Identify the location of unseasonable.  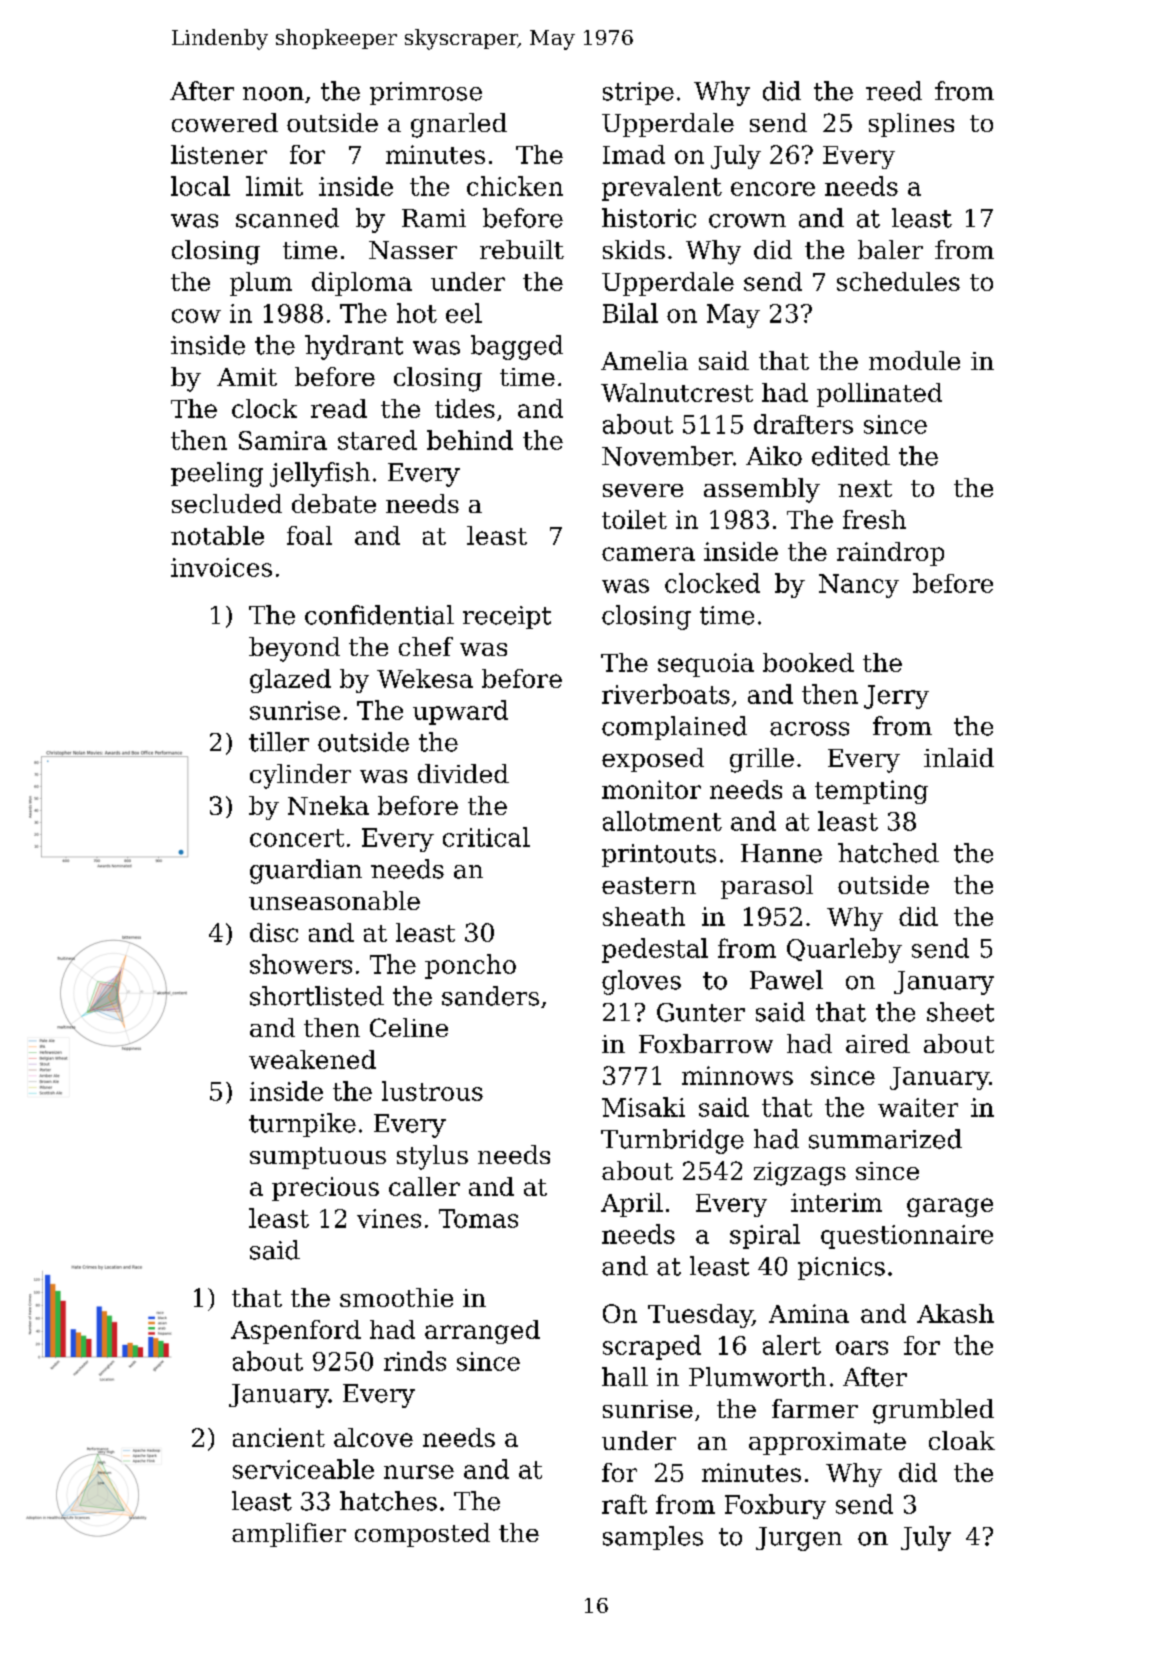
(334, 900).
